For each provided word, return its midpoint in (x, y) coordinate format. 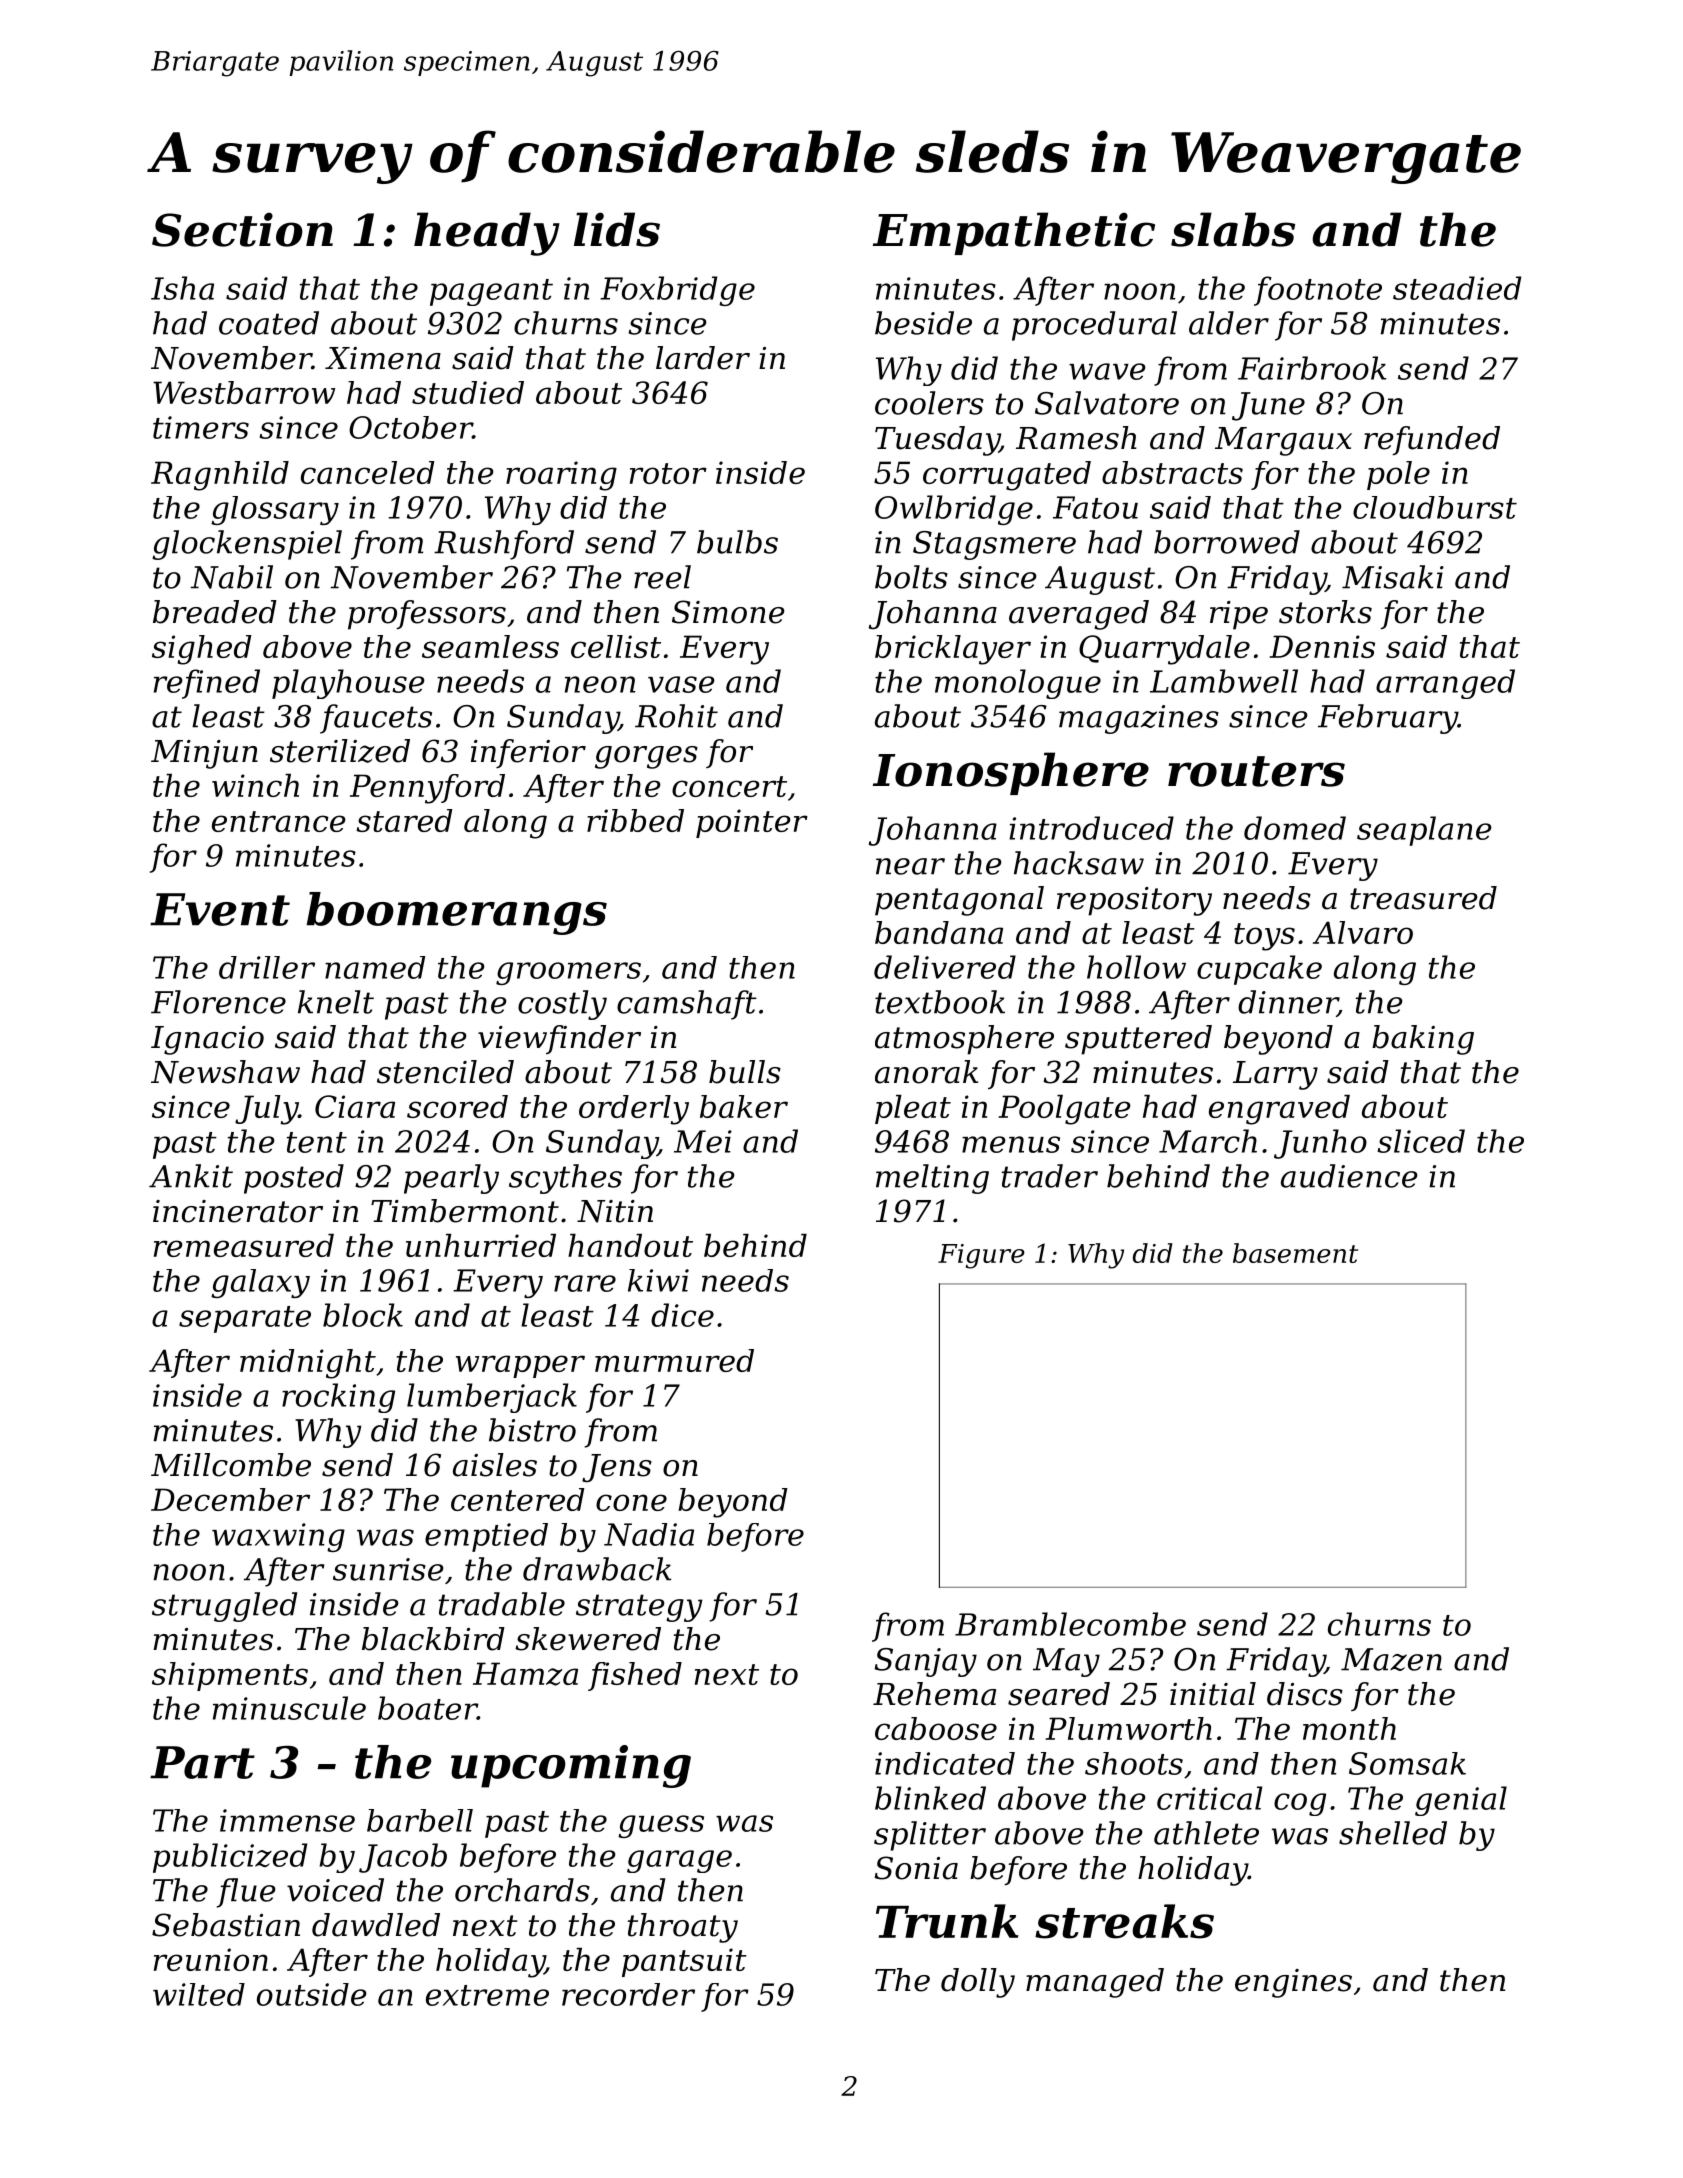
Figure (981, 1256)
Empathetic (1014, 233)
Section (242, 229)
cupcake (1259, 970)
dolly (978, 1983)
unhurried (481, 1245)
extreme (487, 1995)
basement (1295, 1253)
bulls (745, 1072)
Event (220, 909)
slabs (1233, 229)
